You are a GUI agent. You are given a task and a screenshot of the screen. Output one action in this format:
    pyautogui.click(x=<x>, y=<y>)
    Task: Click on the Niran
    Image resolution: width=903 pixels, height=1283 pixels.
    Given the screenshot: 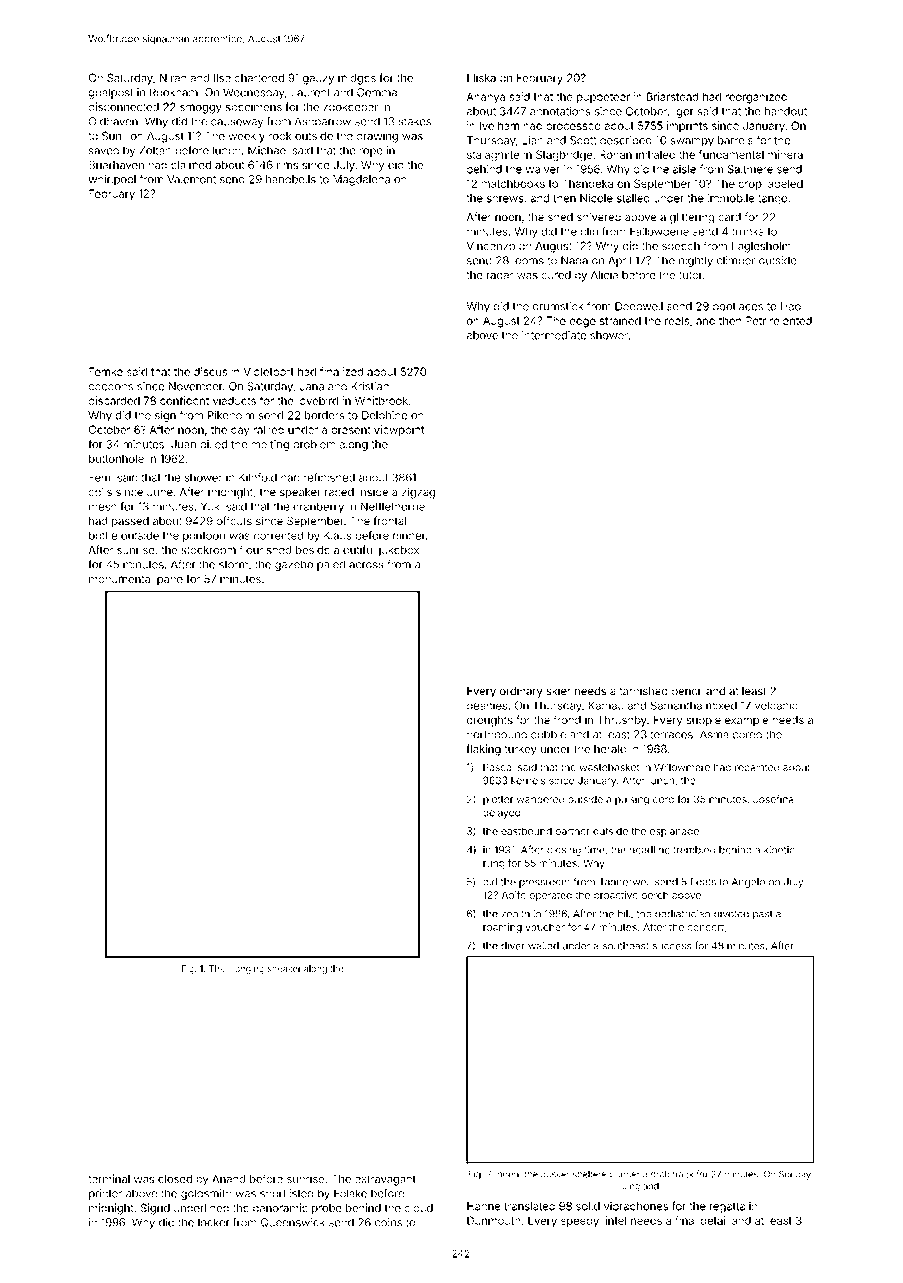 What is the action you would take?
    pyautogui.click(x=173, y=77)
